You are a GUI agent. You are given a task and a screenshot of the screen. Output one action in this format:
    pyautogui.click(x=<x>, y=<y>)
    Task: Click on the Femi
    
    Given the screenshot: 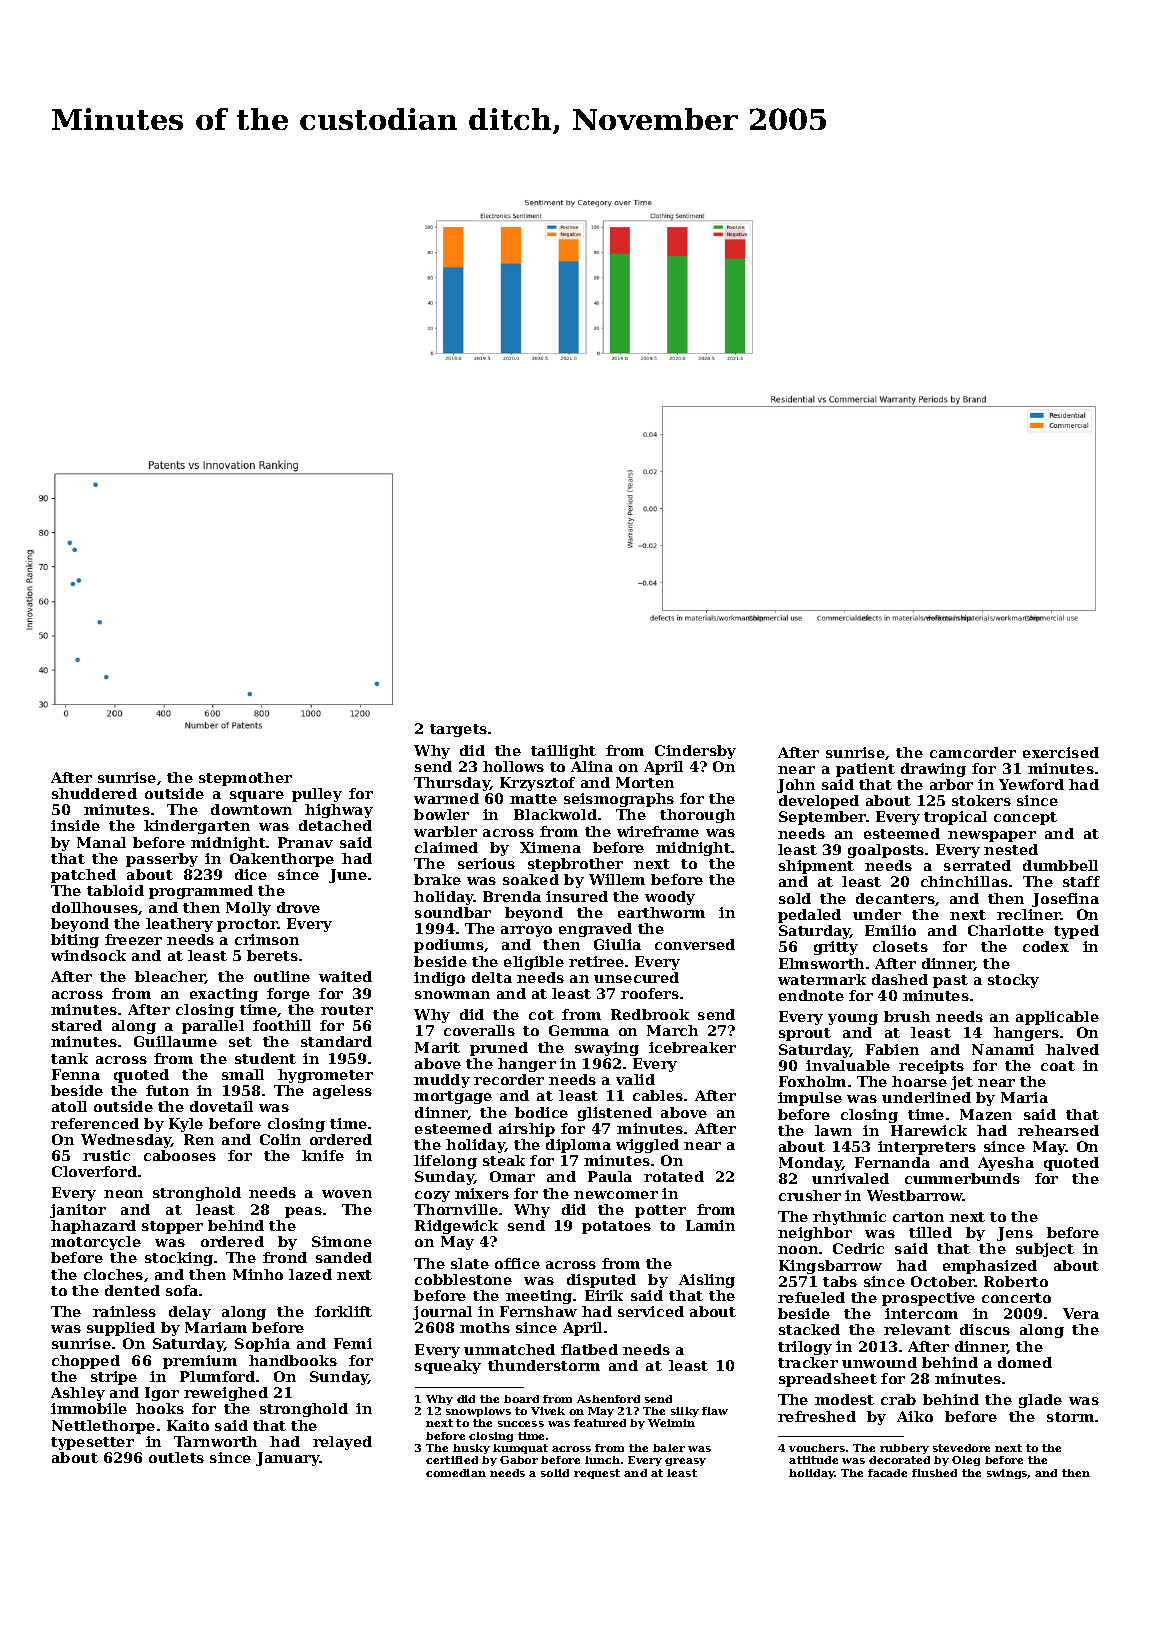 What is the action you would take?
    pyautogui.click(x=353, y=1343)
